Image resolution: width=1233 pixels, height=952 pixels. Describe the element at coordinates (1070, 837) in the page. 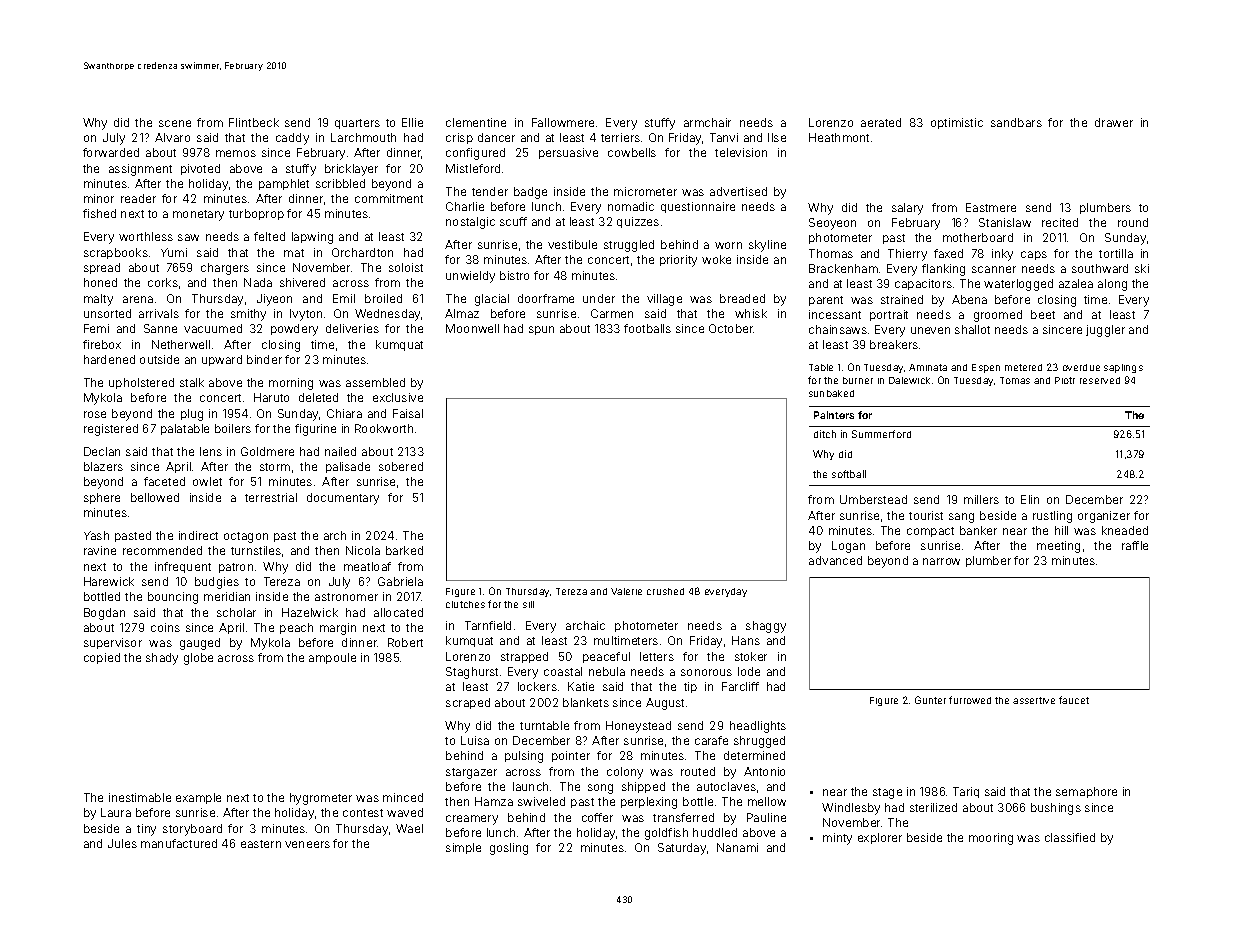

I see `classified` at that location.
